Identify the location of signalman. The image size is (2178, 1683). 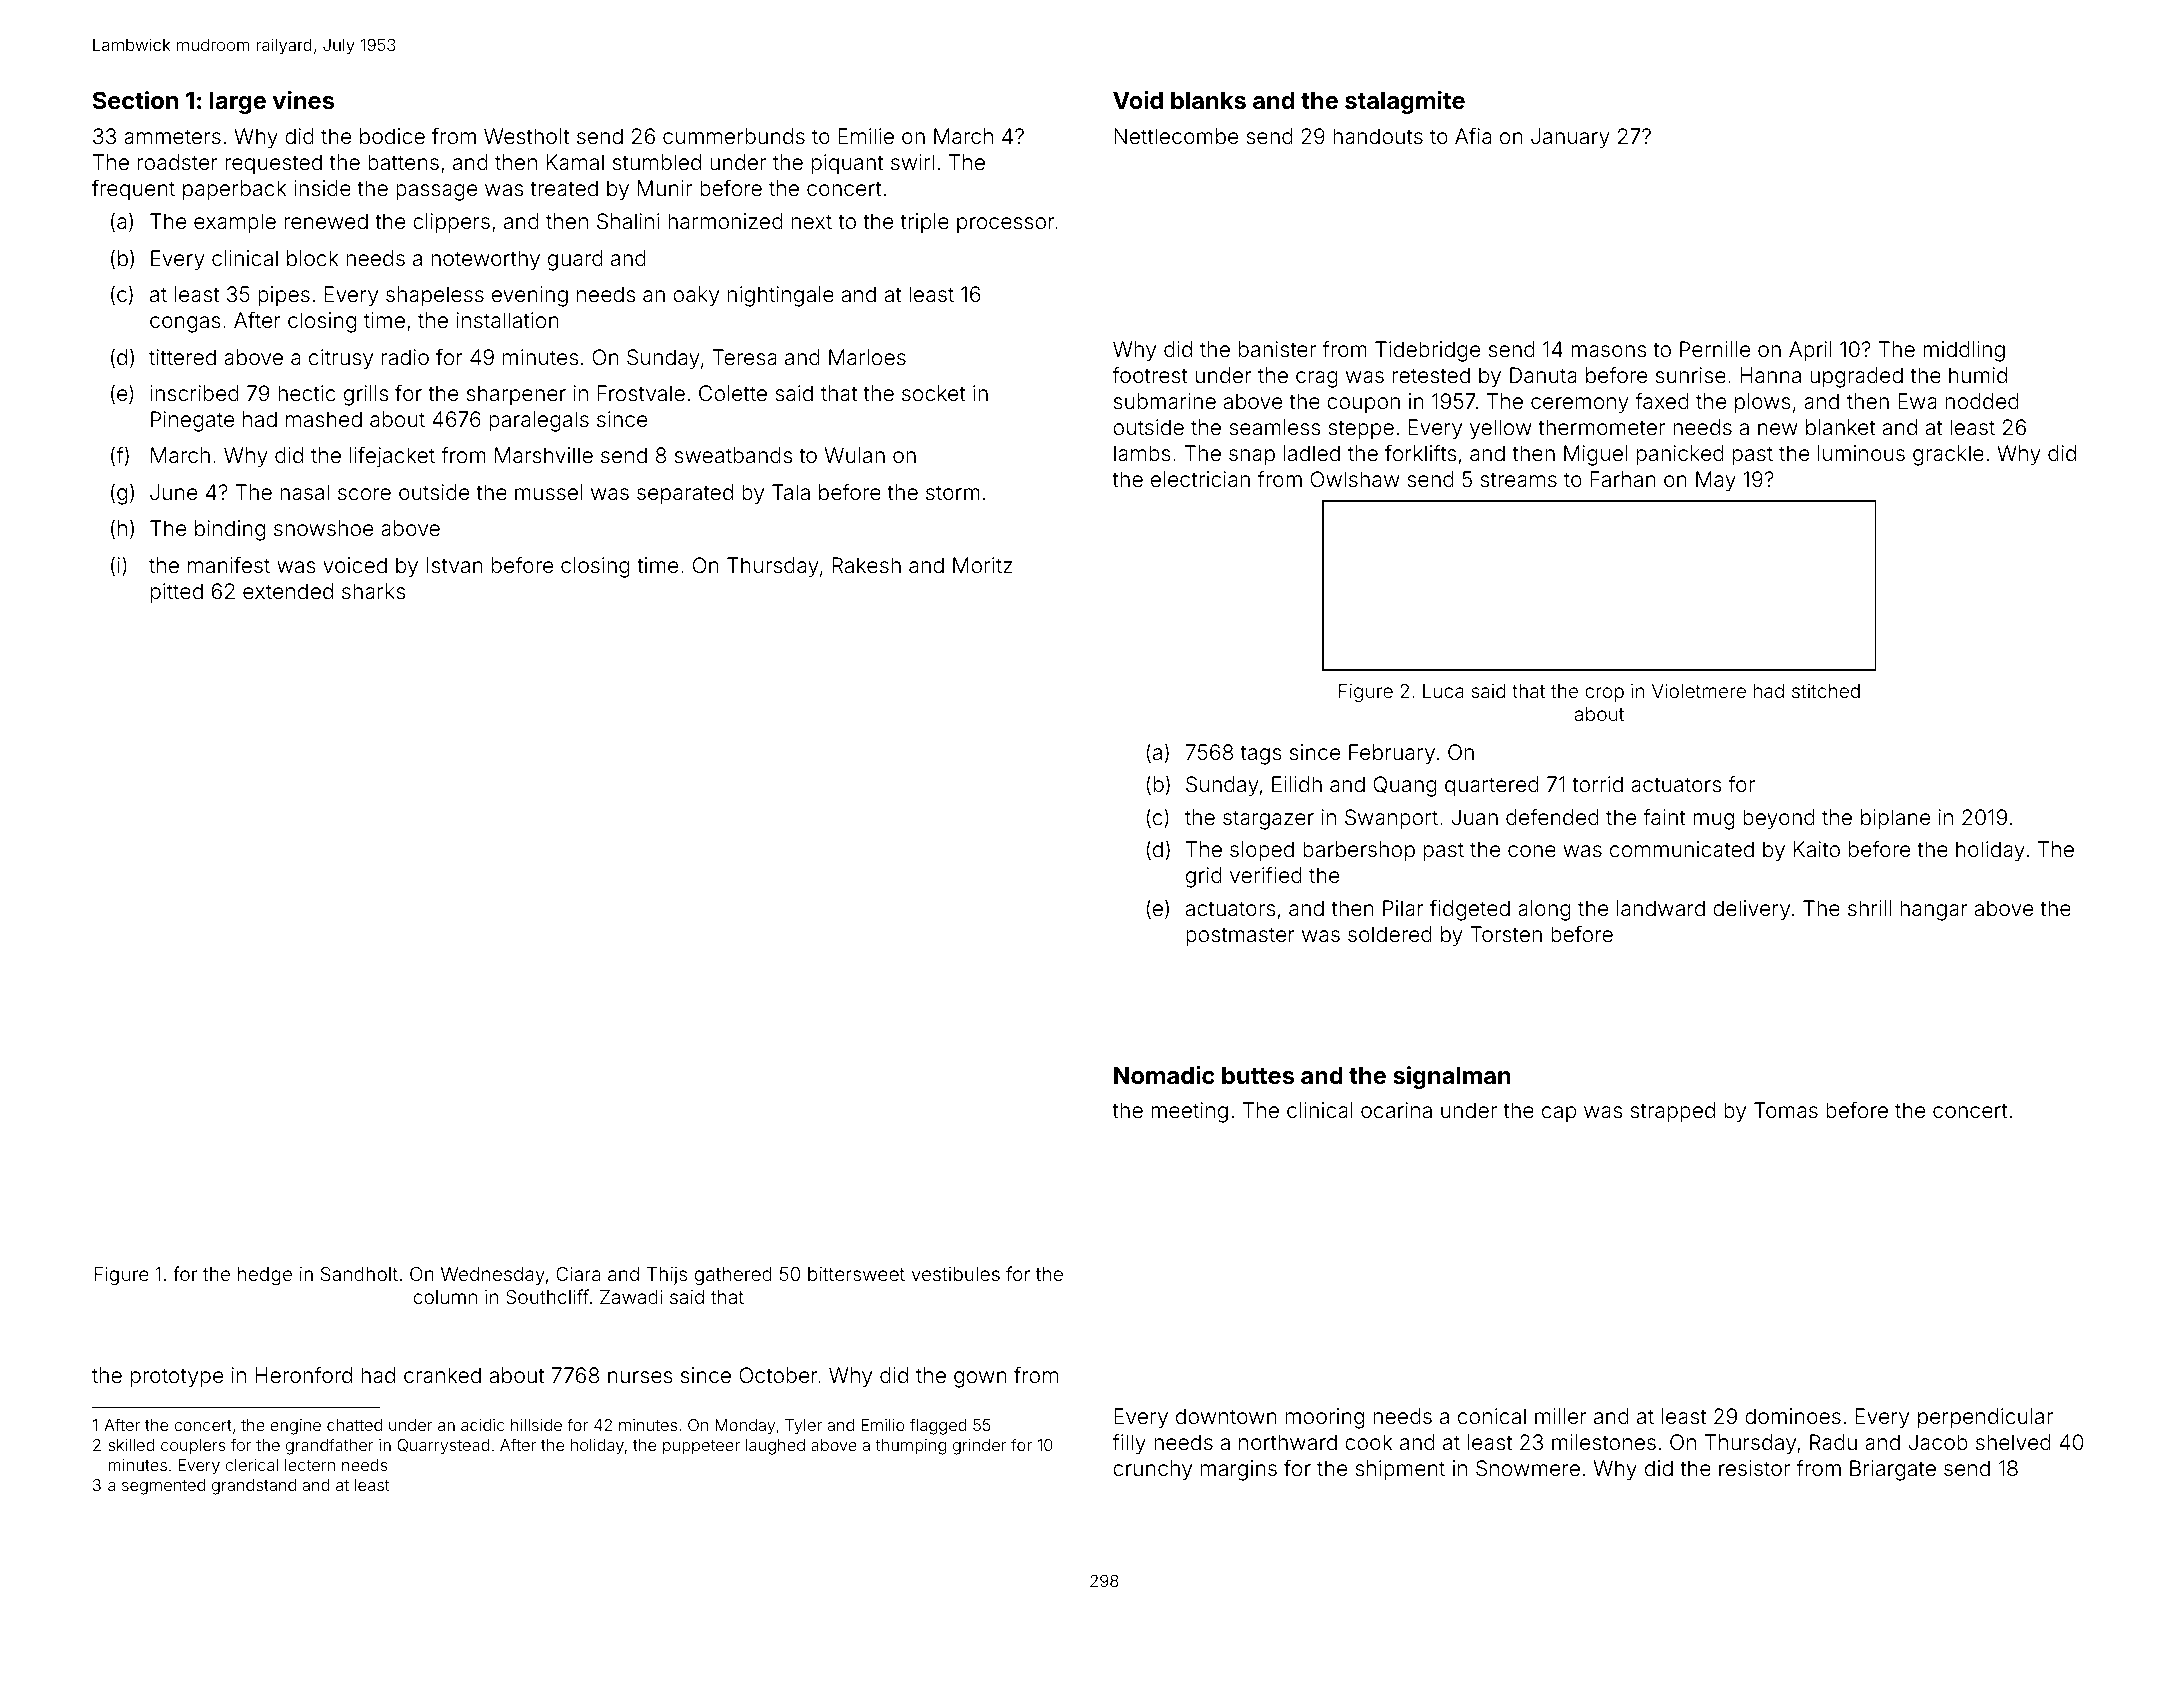
(1451, 1077).
